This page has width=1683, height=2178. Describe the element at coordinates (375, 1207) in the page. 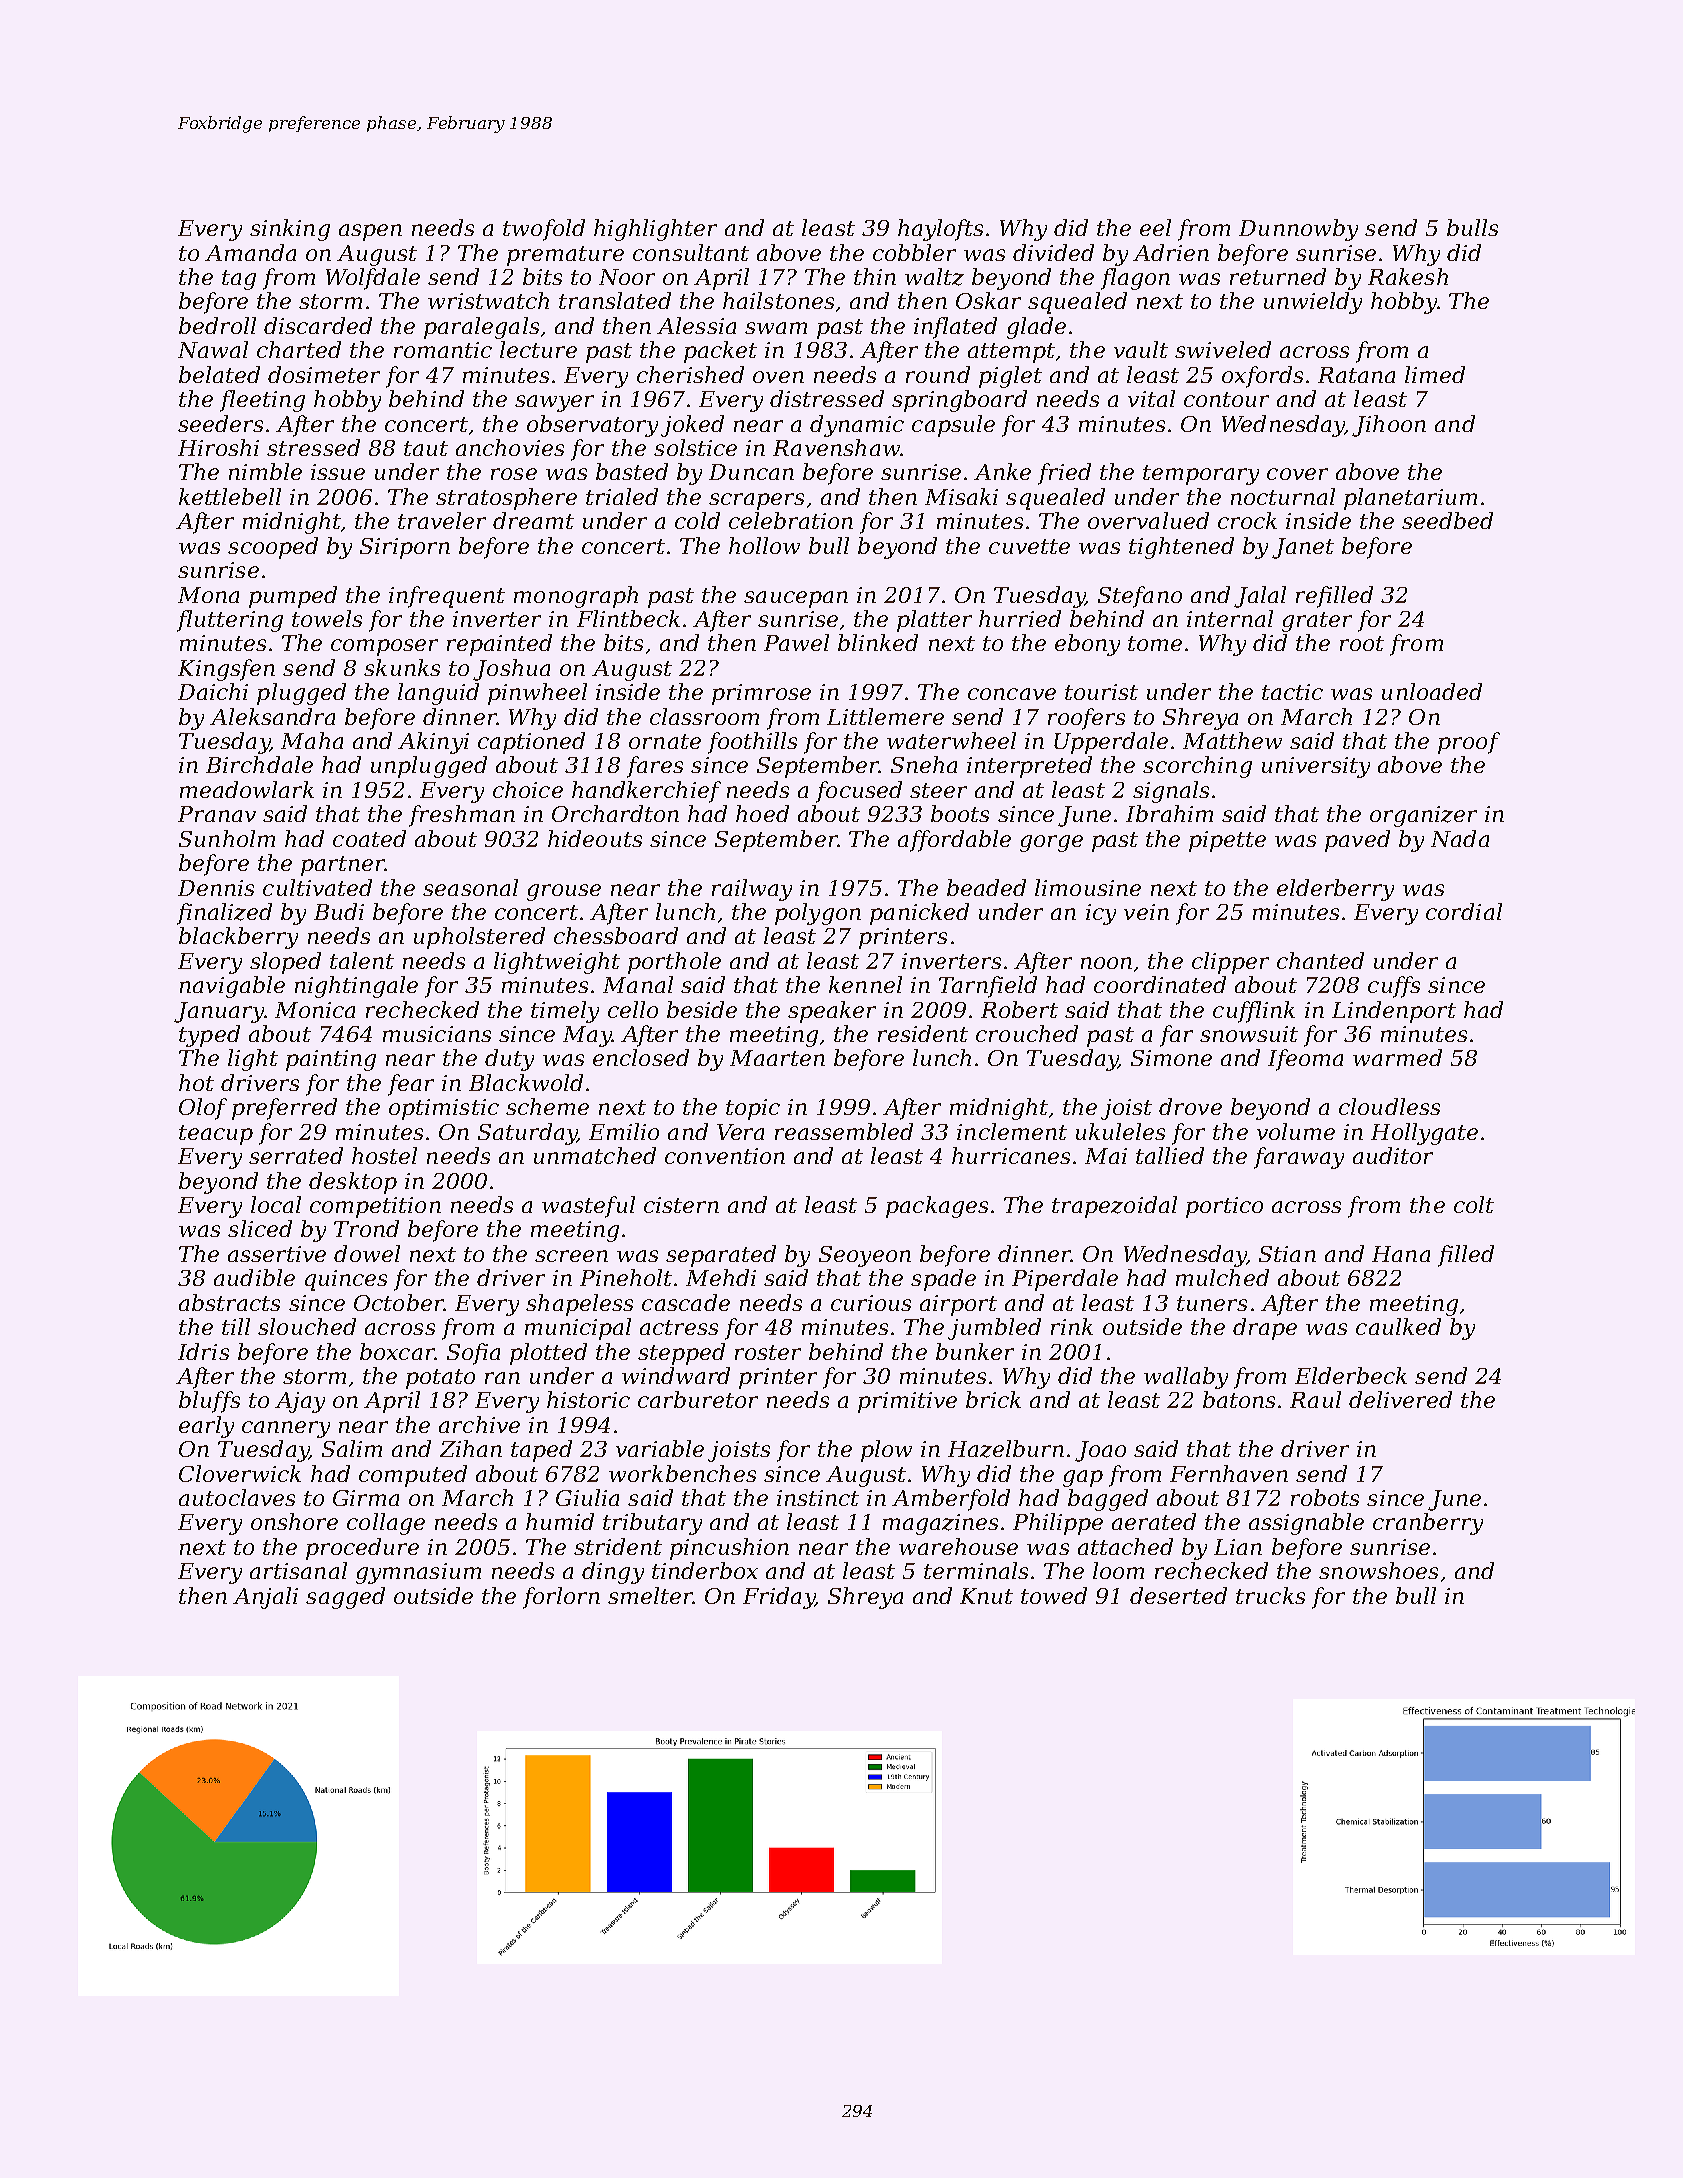

I see `competition` at that location.
